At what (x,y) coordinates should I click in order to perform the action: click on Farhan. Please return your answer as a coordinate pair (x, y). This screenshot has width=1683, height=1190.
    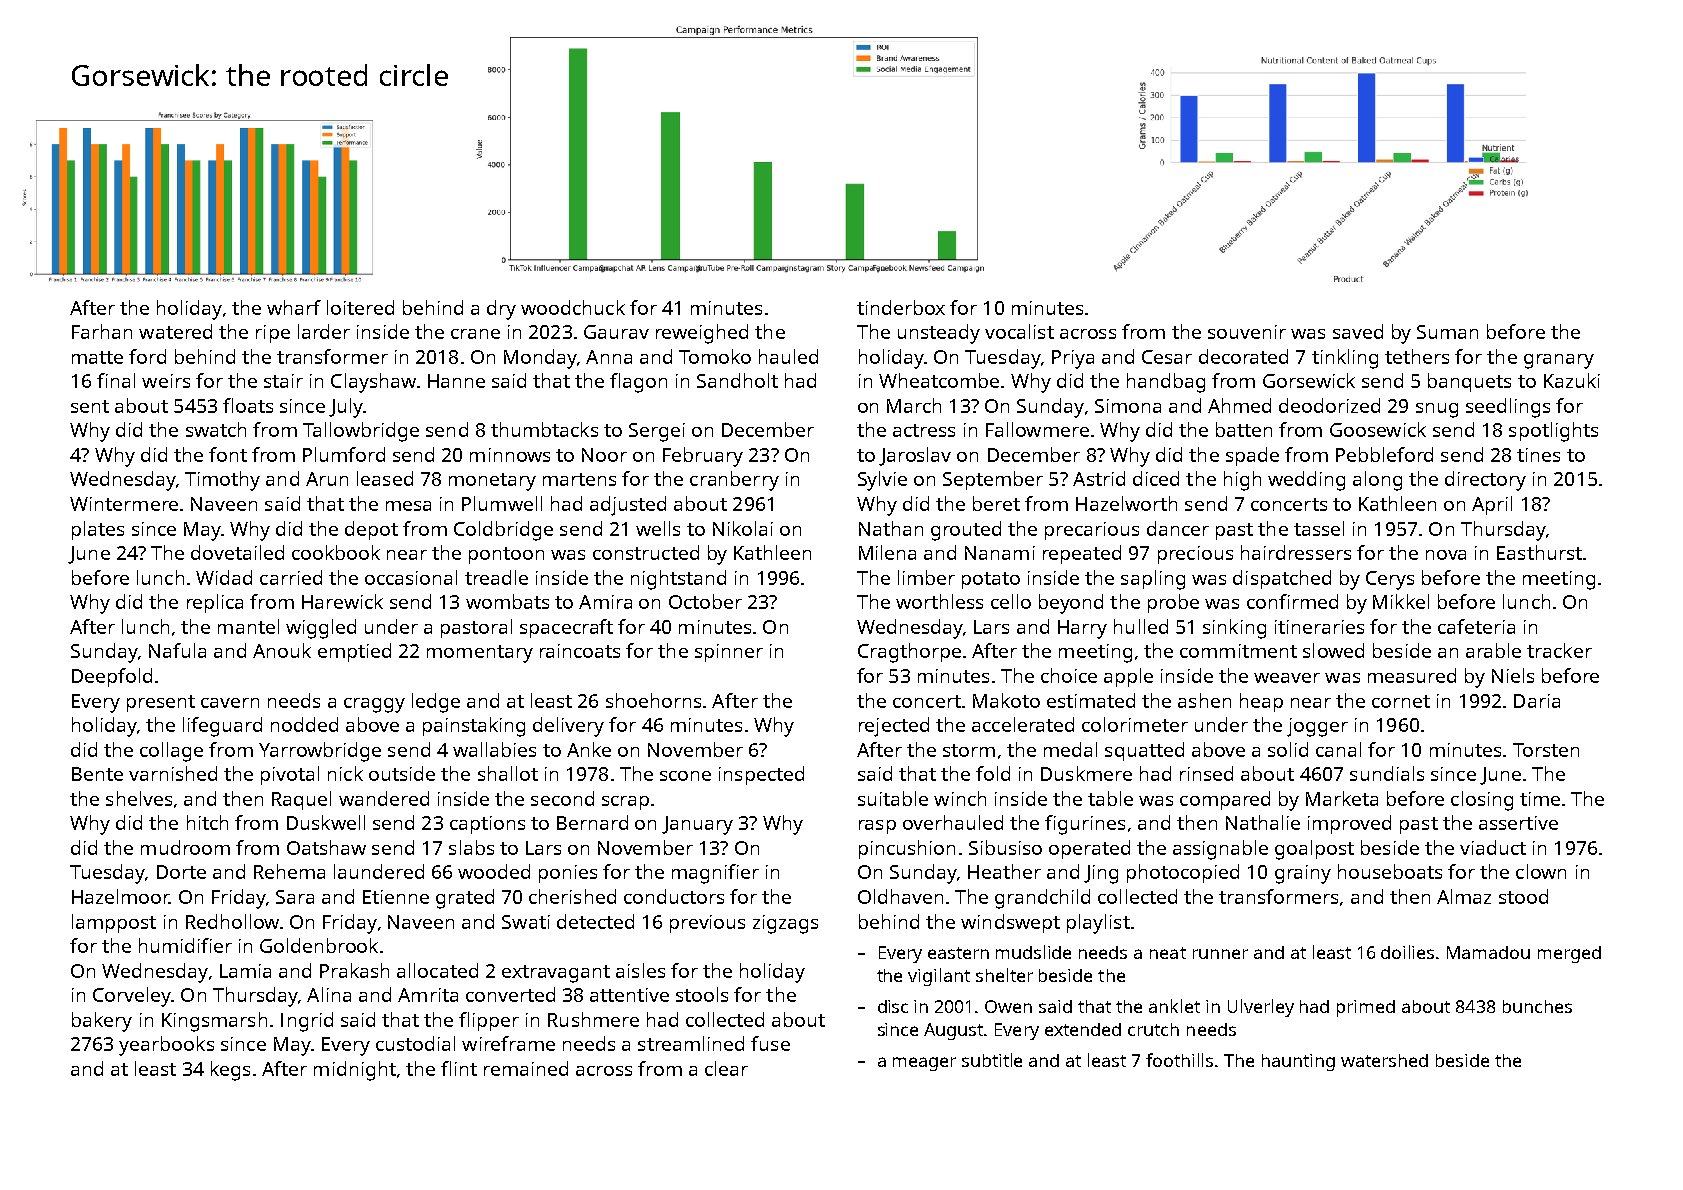
    Looking at the image, I should click on (102, 331).
